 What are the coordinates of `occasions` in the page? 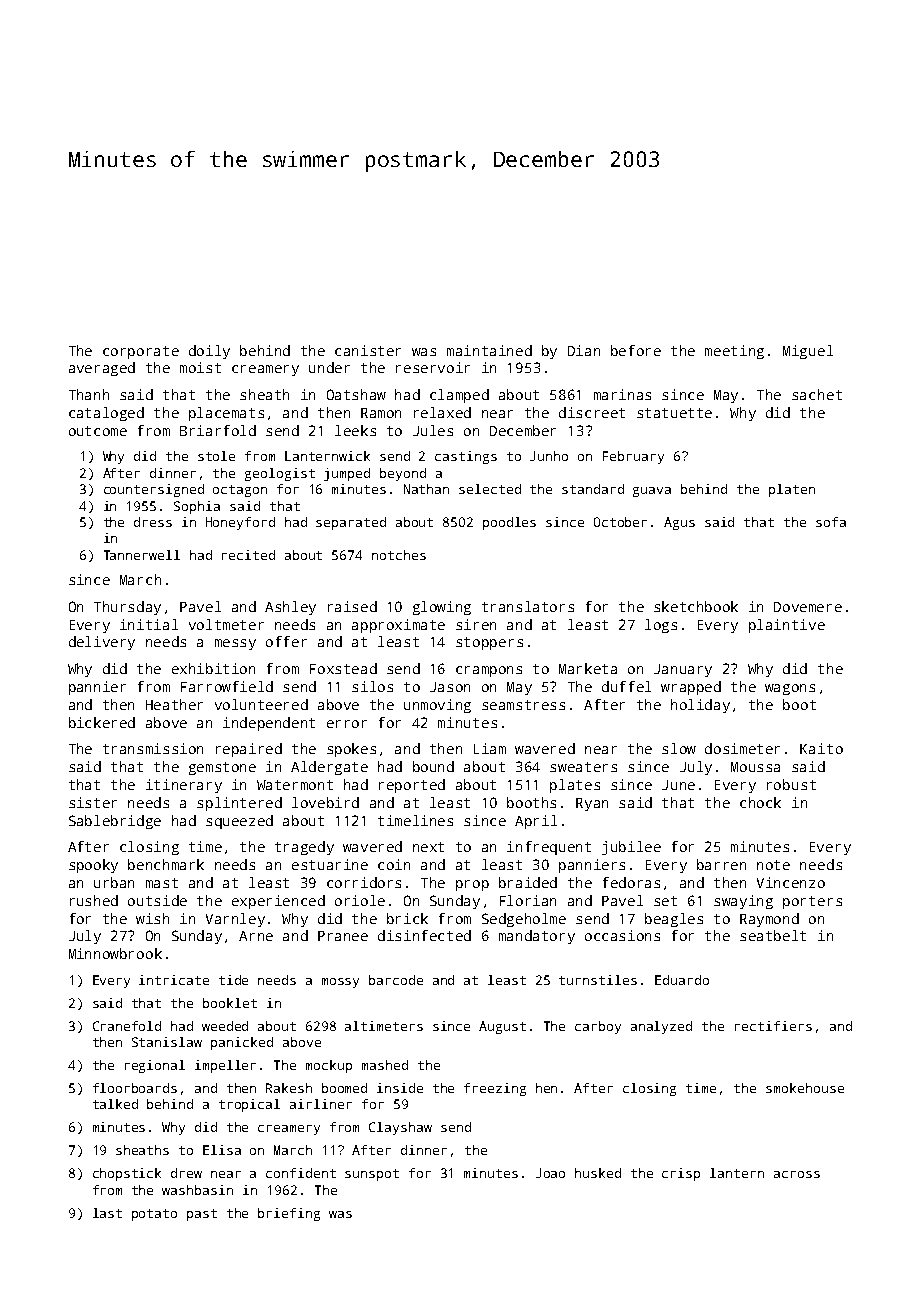 It's located at (622, 935).
